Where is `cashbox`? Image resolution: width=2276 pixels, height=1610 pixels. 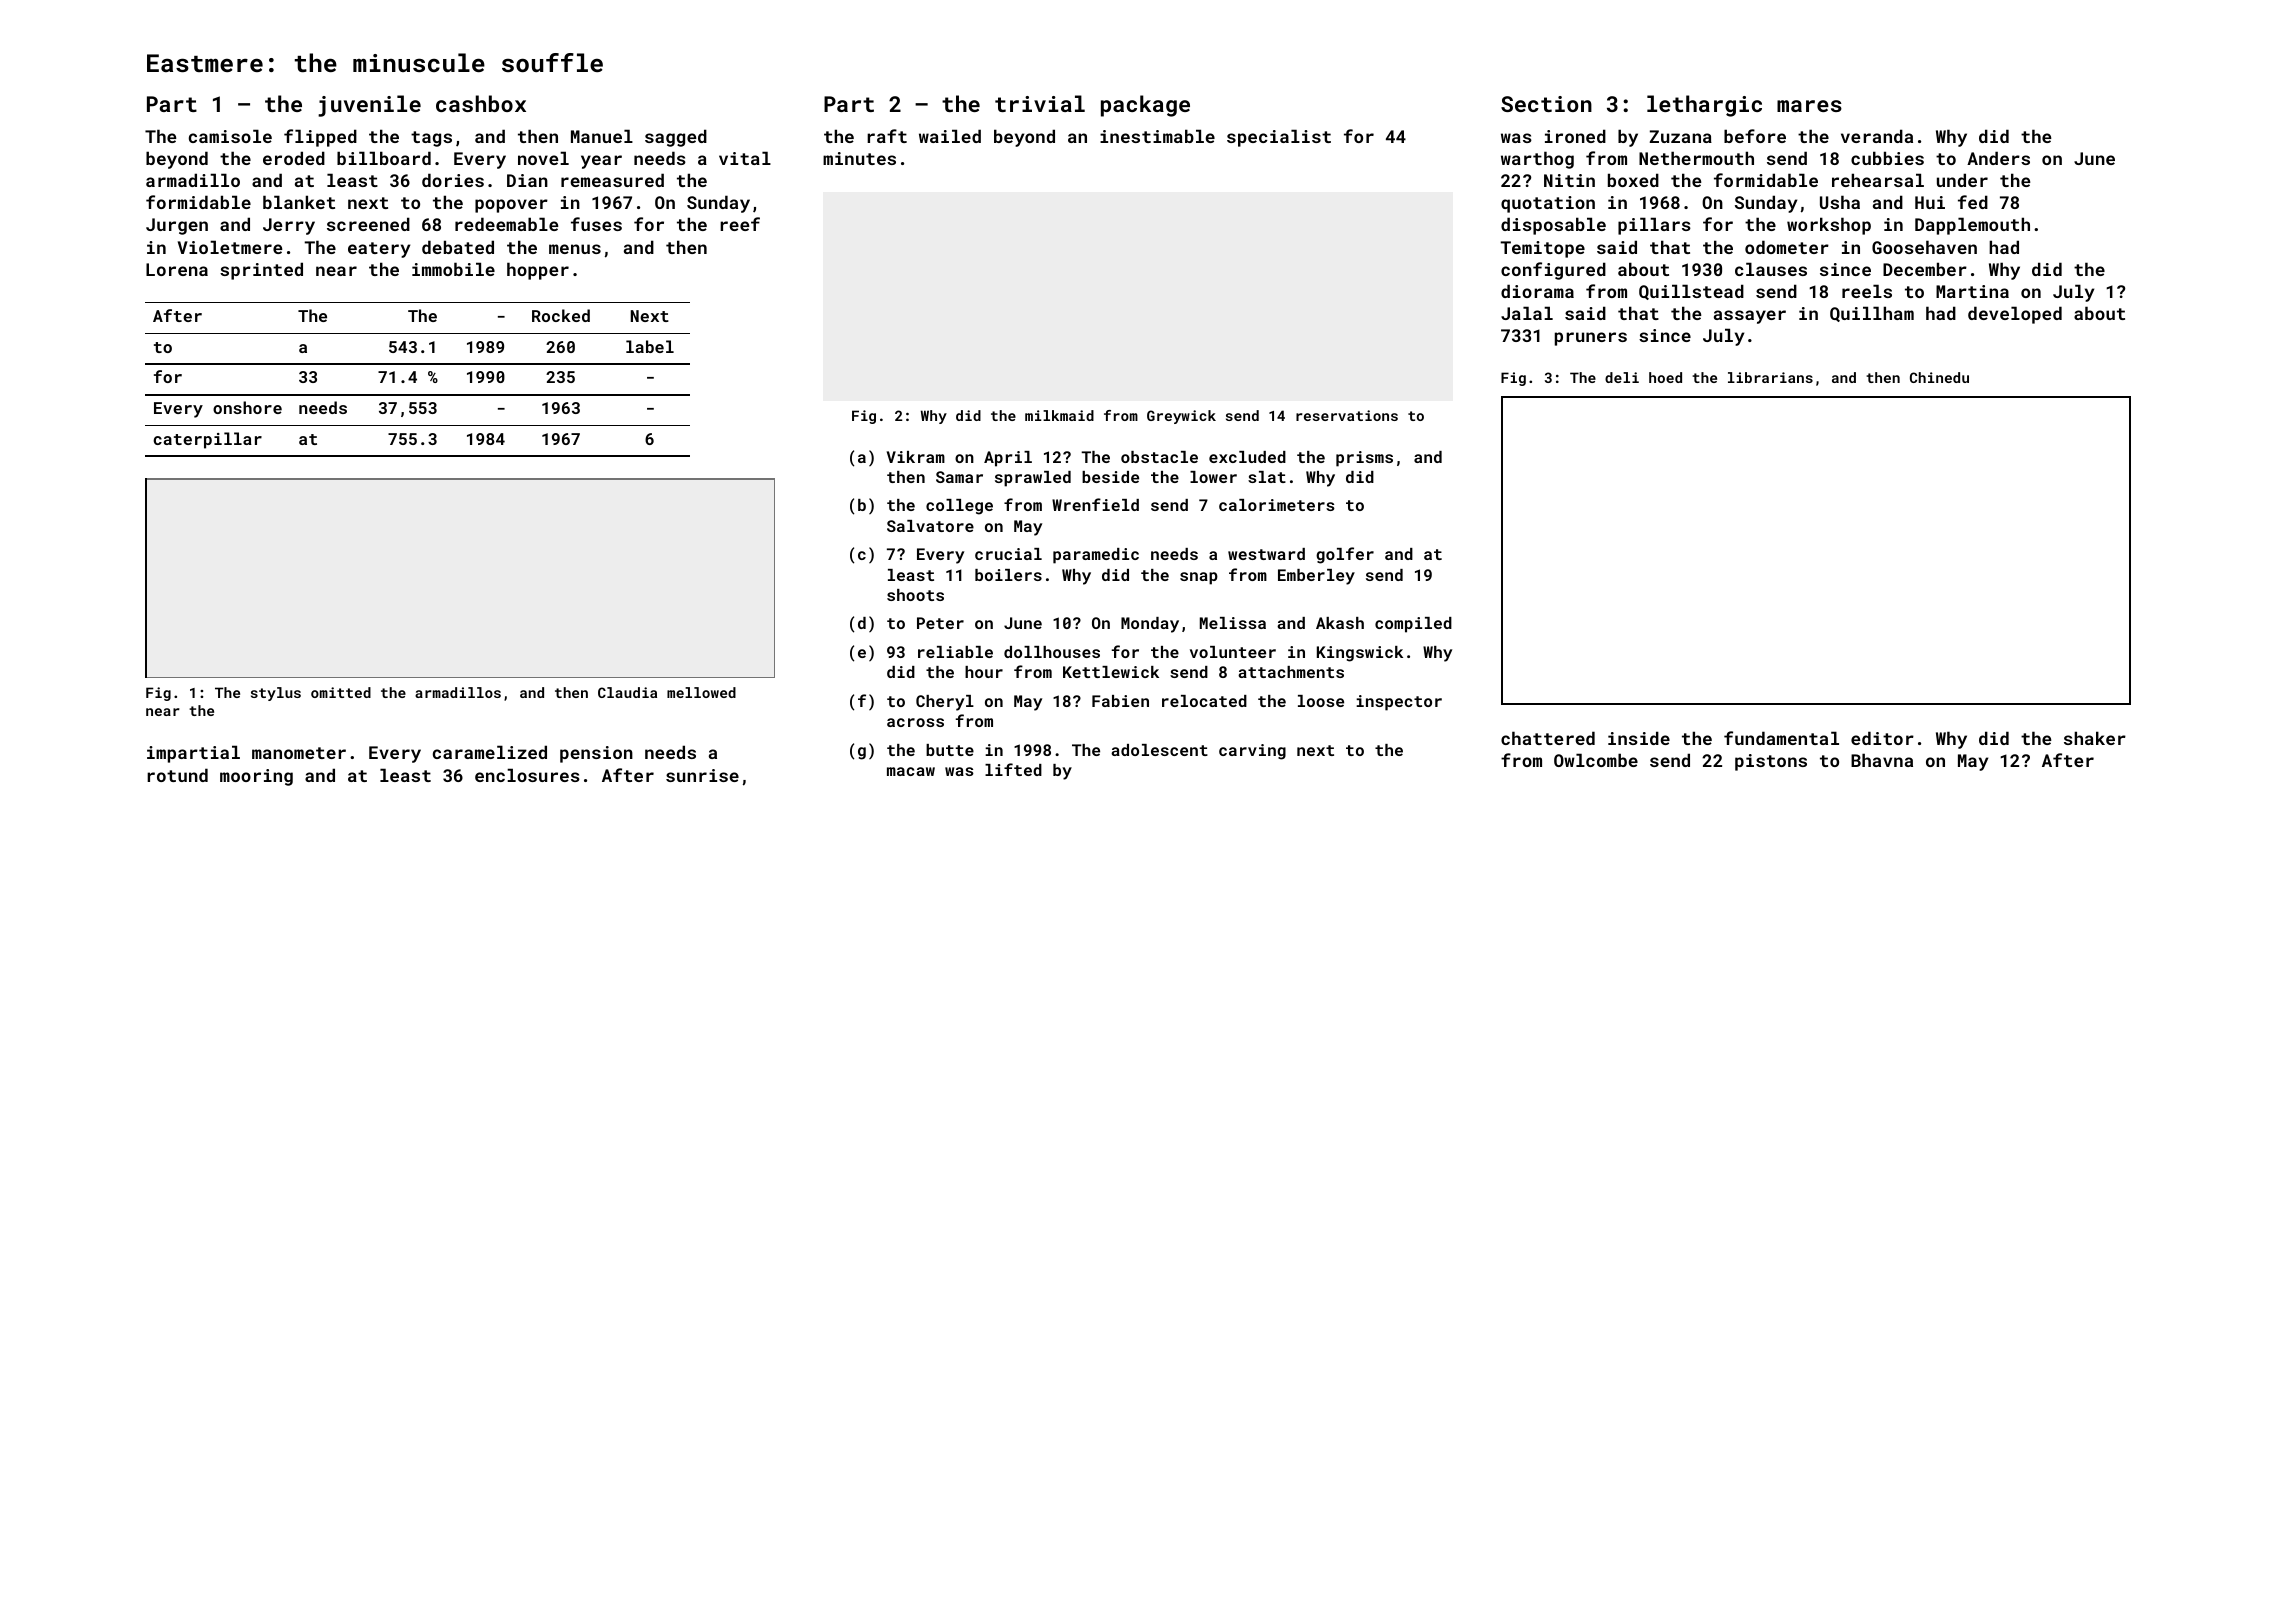
cashbox is located at coordinates (481, 103).
